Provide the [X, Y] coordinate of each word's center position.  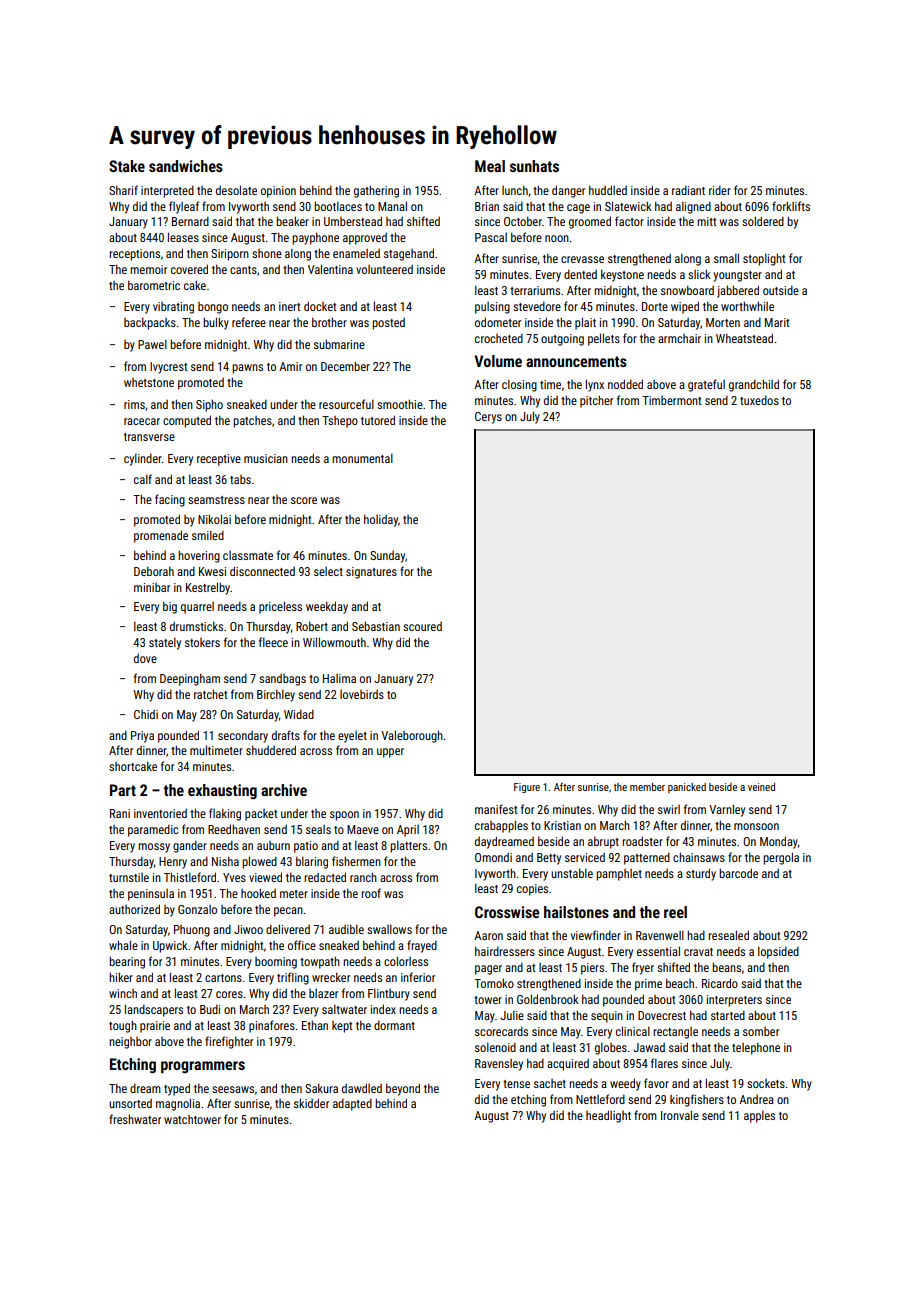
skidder [311, 1103]
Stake [127, 166]
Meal [490, 166]
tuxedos [759, 400]
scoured [422, 626]
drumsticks [196, 626]
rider [720, 190]
